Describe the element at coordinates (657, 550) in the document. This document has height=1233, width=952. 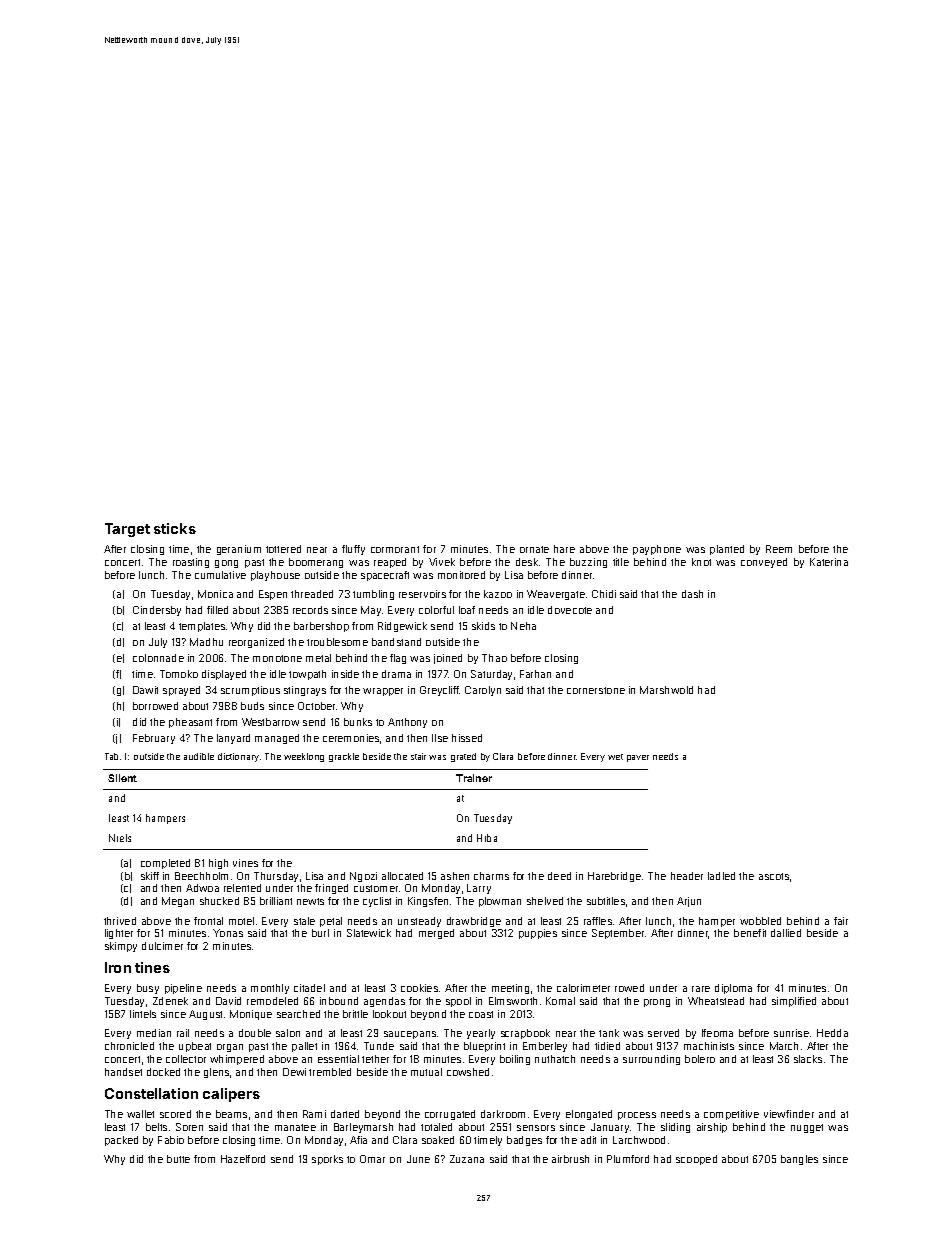
I see `payphone` at that location.
